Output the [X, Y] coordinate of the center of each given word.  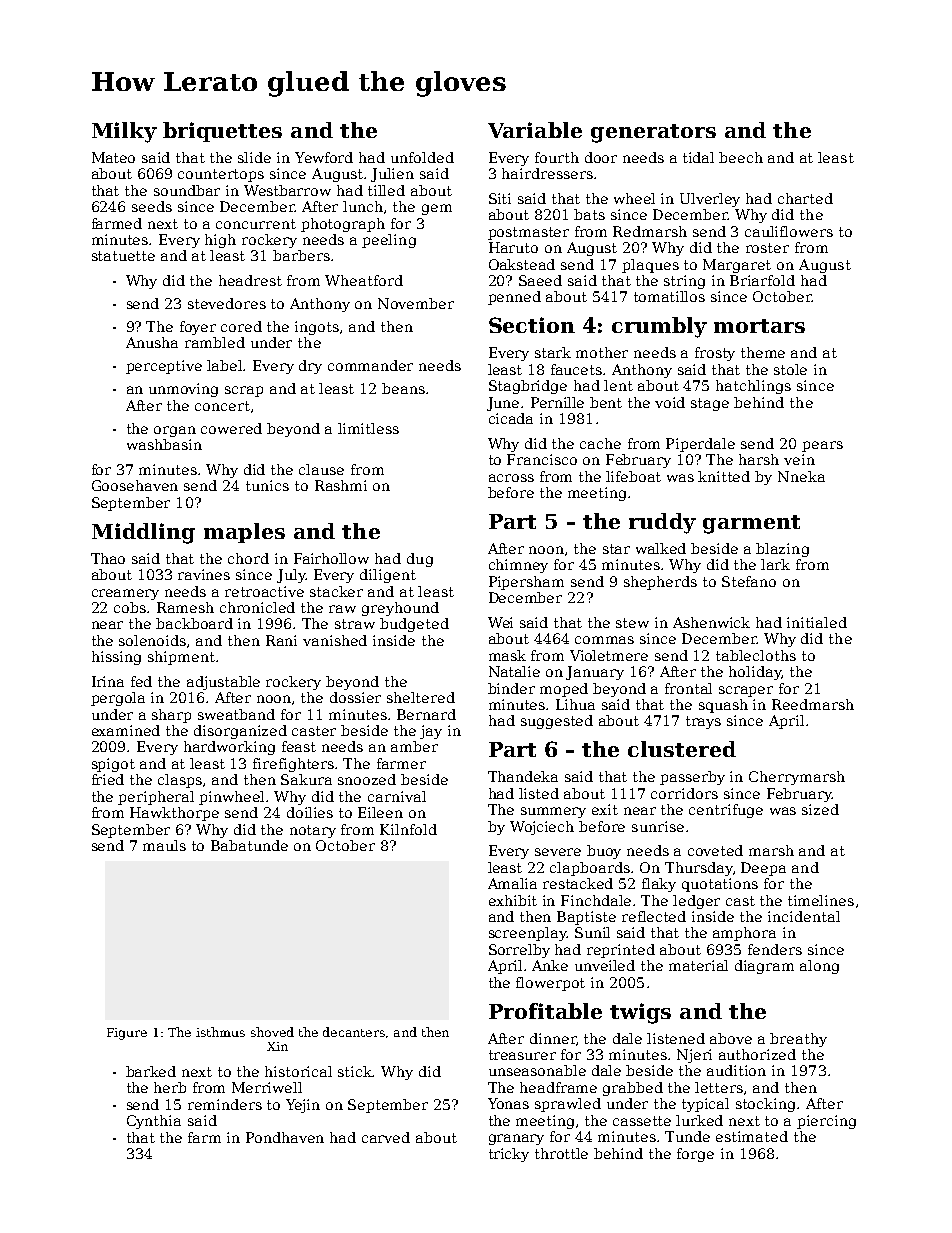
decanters [354, 1032]
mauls [164, 845]
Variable [535, 130]
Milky [124, 132]
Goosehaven [135, 485]
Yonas [508, 1103]
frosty [715, 354]
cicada [511, 418]
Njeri [694, 1056]
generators [653, 133]
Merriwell [267, 1087]
